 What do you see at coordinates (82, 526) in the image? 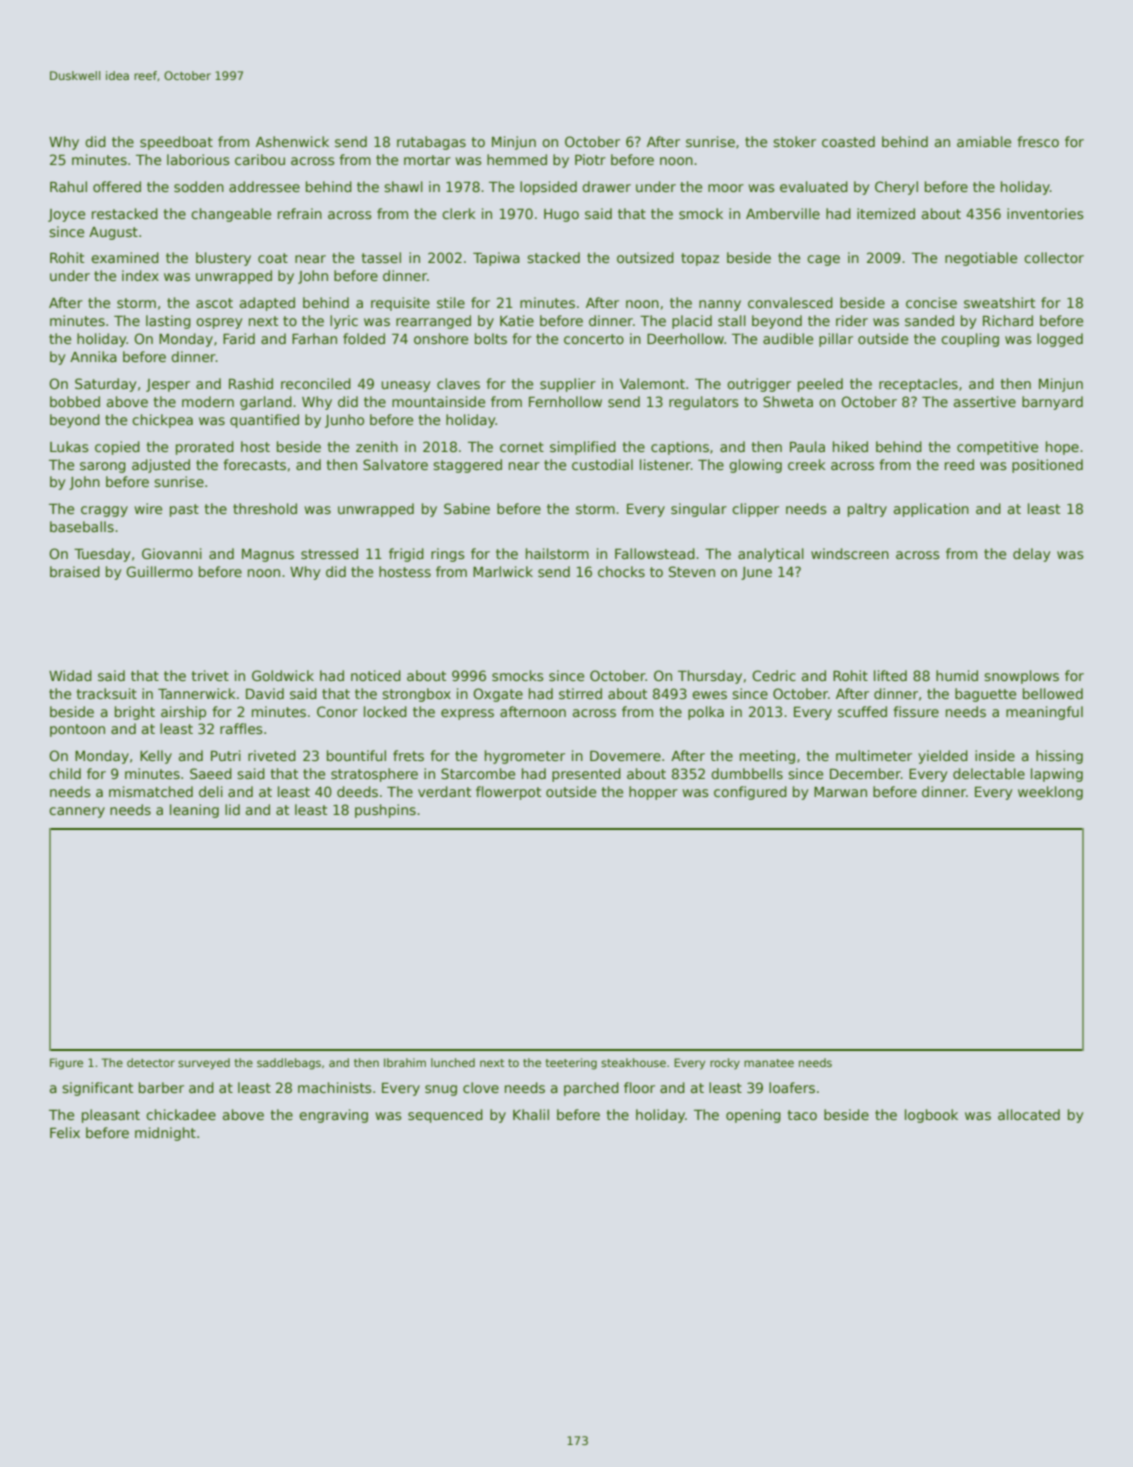
I see `baseballs` at bounding box center [82, 526].
